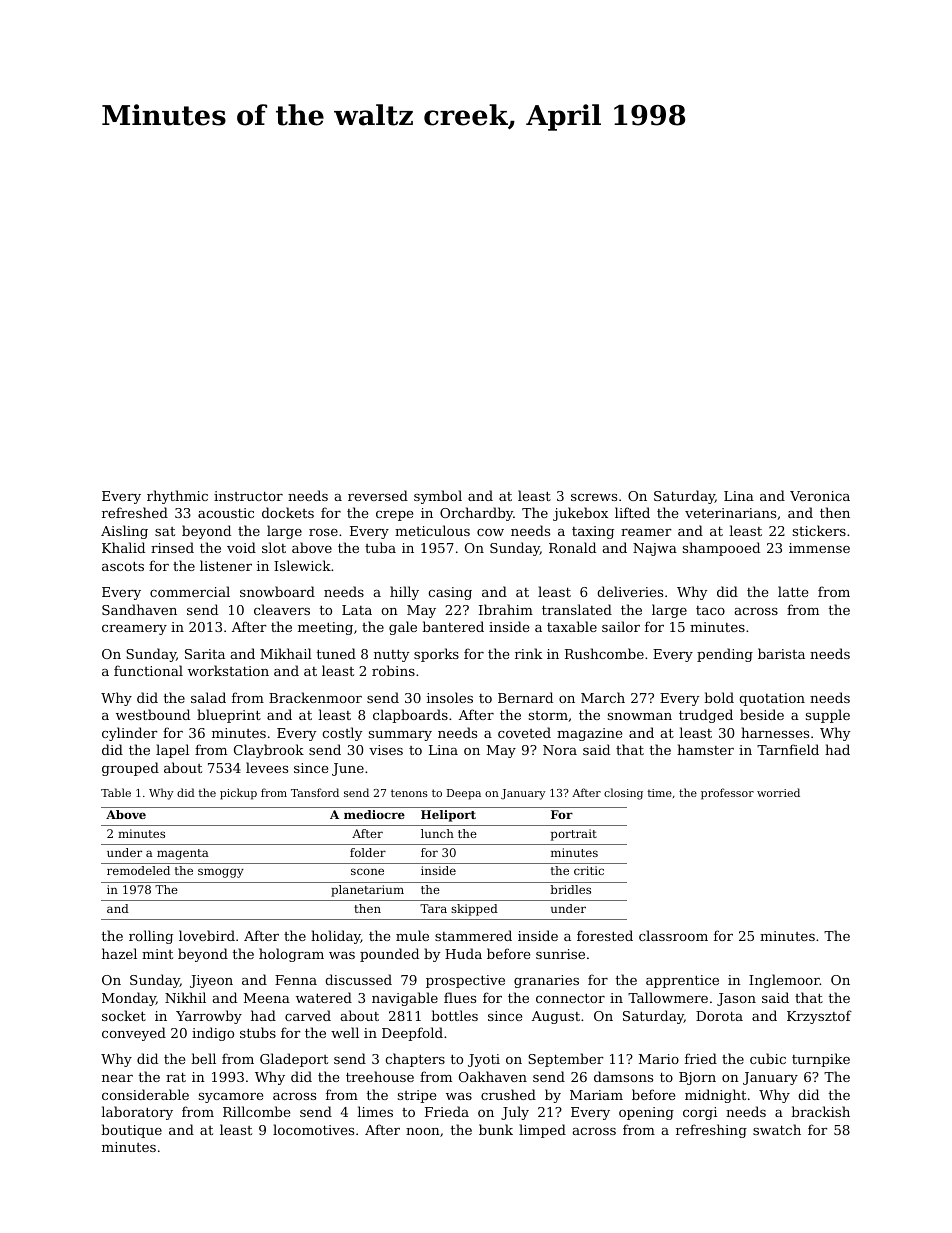 This screenshot has height=1233, width=952. Describe the element at coordinates (148, 670) in the screenshot. I see `functional` at that location.
